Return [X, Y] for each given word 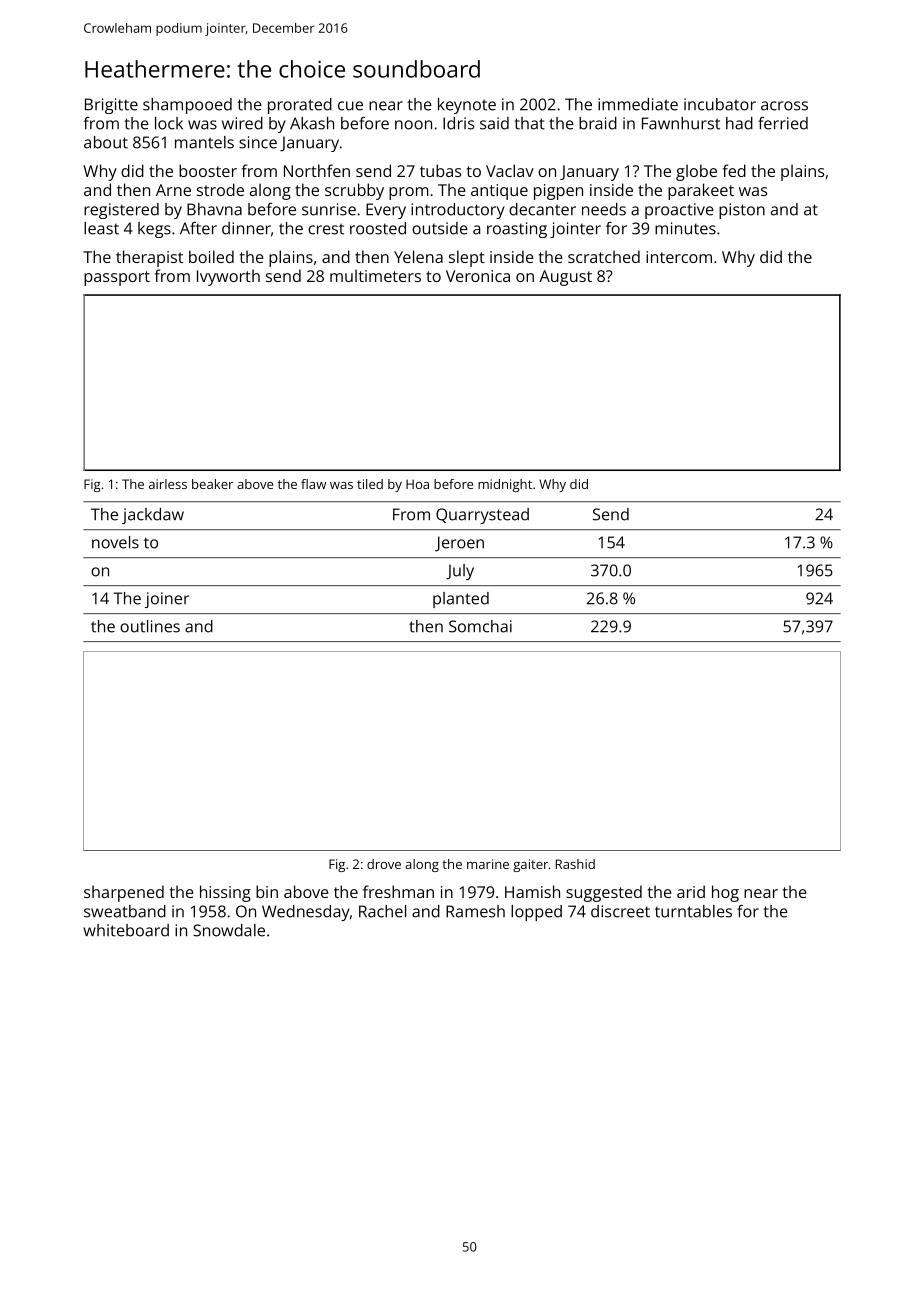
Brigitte [111, 106]
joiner [167, 600]
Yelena [418, 256]
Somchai [480, 626]
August [565, 278]
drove [384, 864]
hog [725, 893]
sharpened [124, 893]
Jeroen [459, 544]
